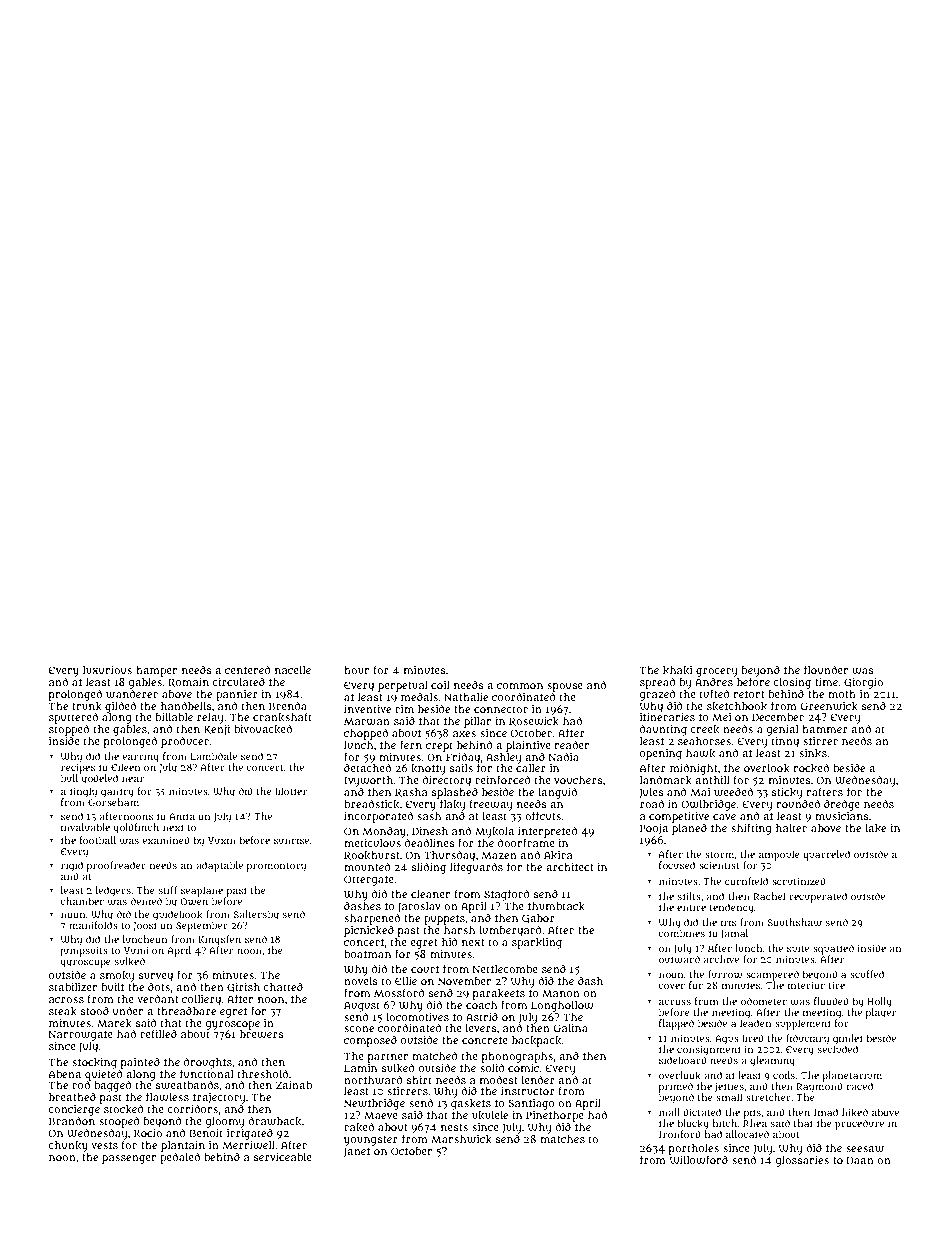 The width and height of the screenshot is (952, 1233). I want to click on seesaw, so click(865, 1149).
